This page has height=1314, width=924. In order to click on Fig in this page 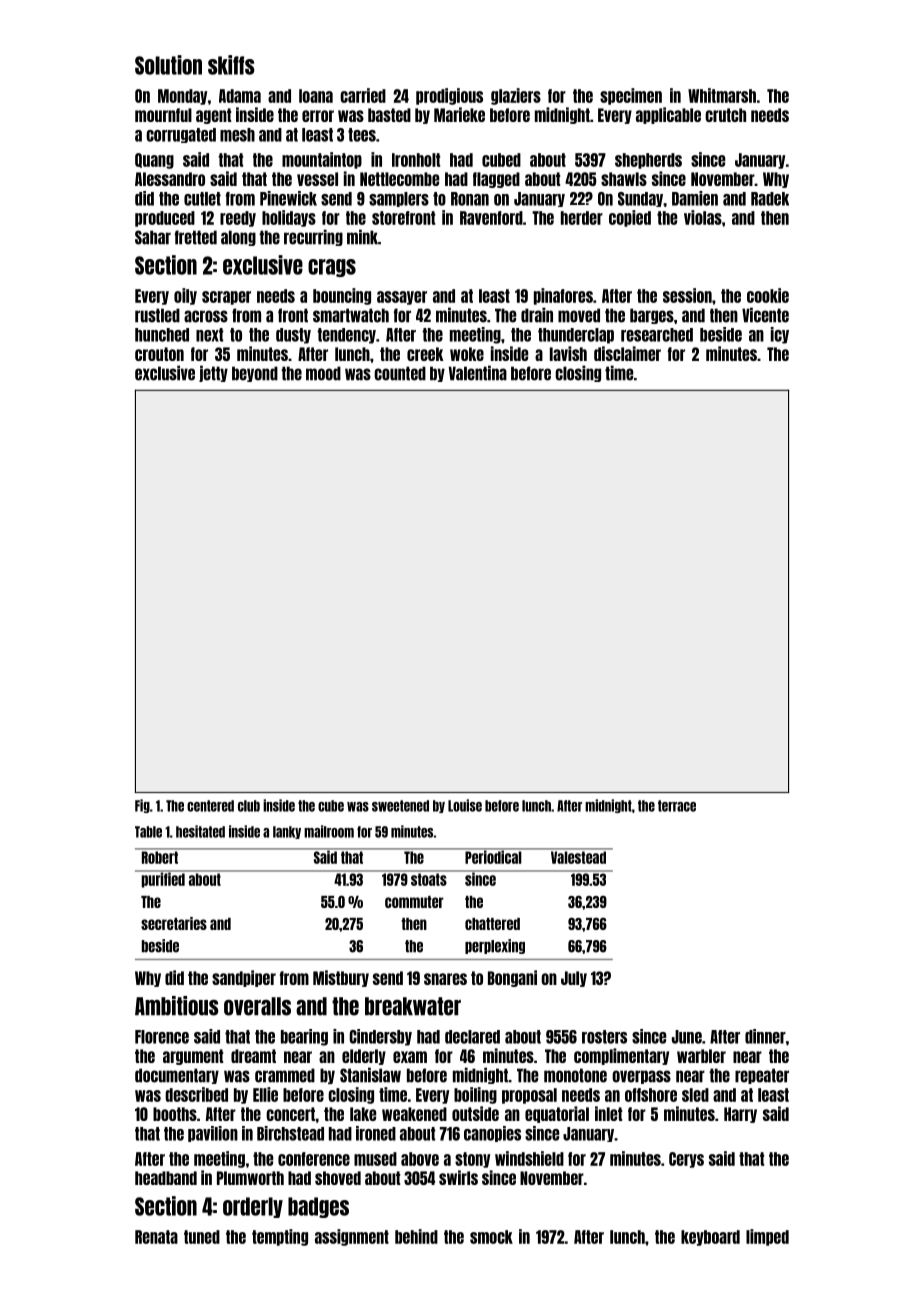, I will do `click(142, 806)`.
